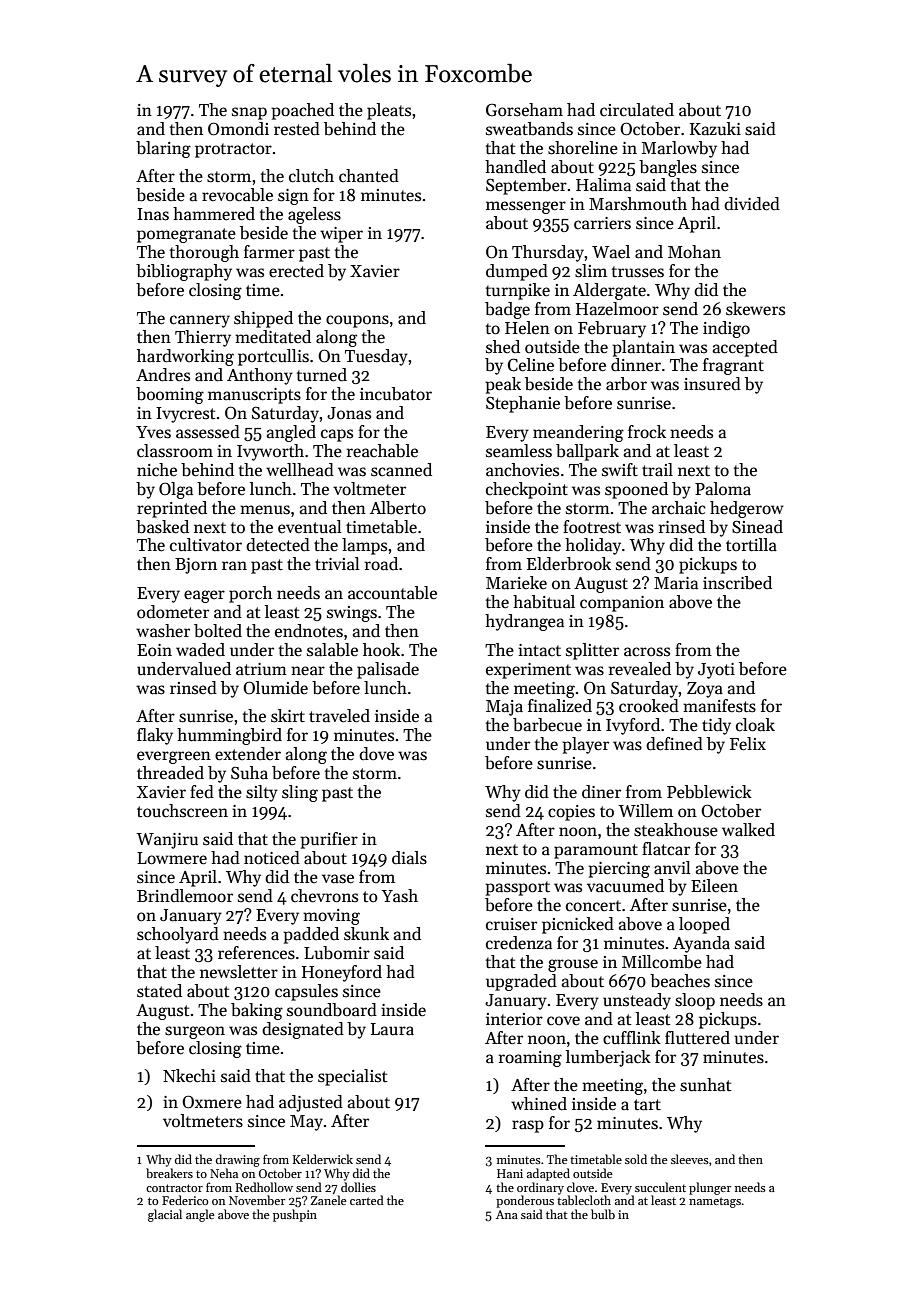 This page has width=924, height=1311. Describe the element at coordinates (218, 631) in the page. I see `bolted` at that location.
